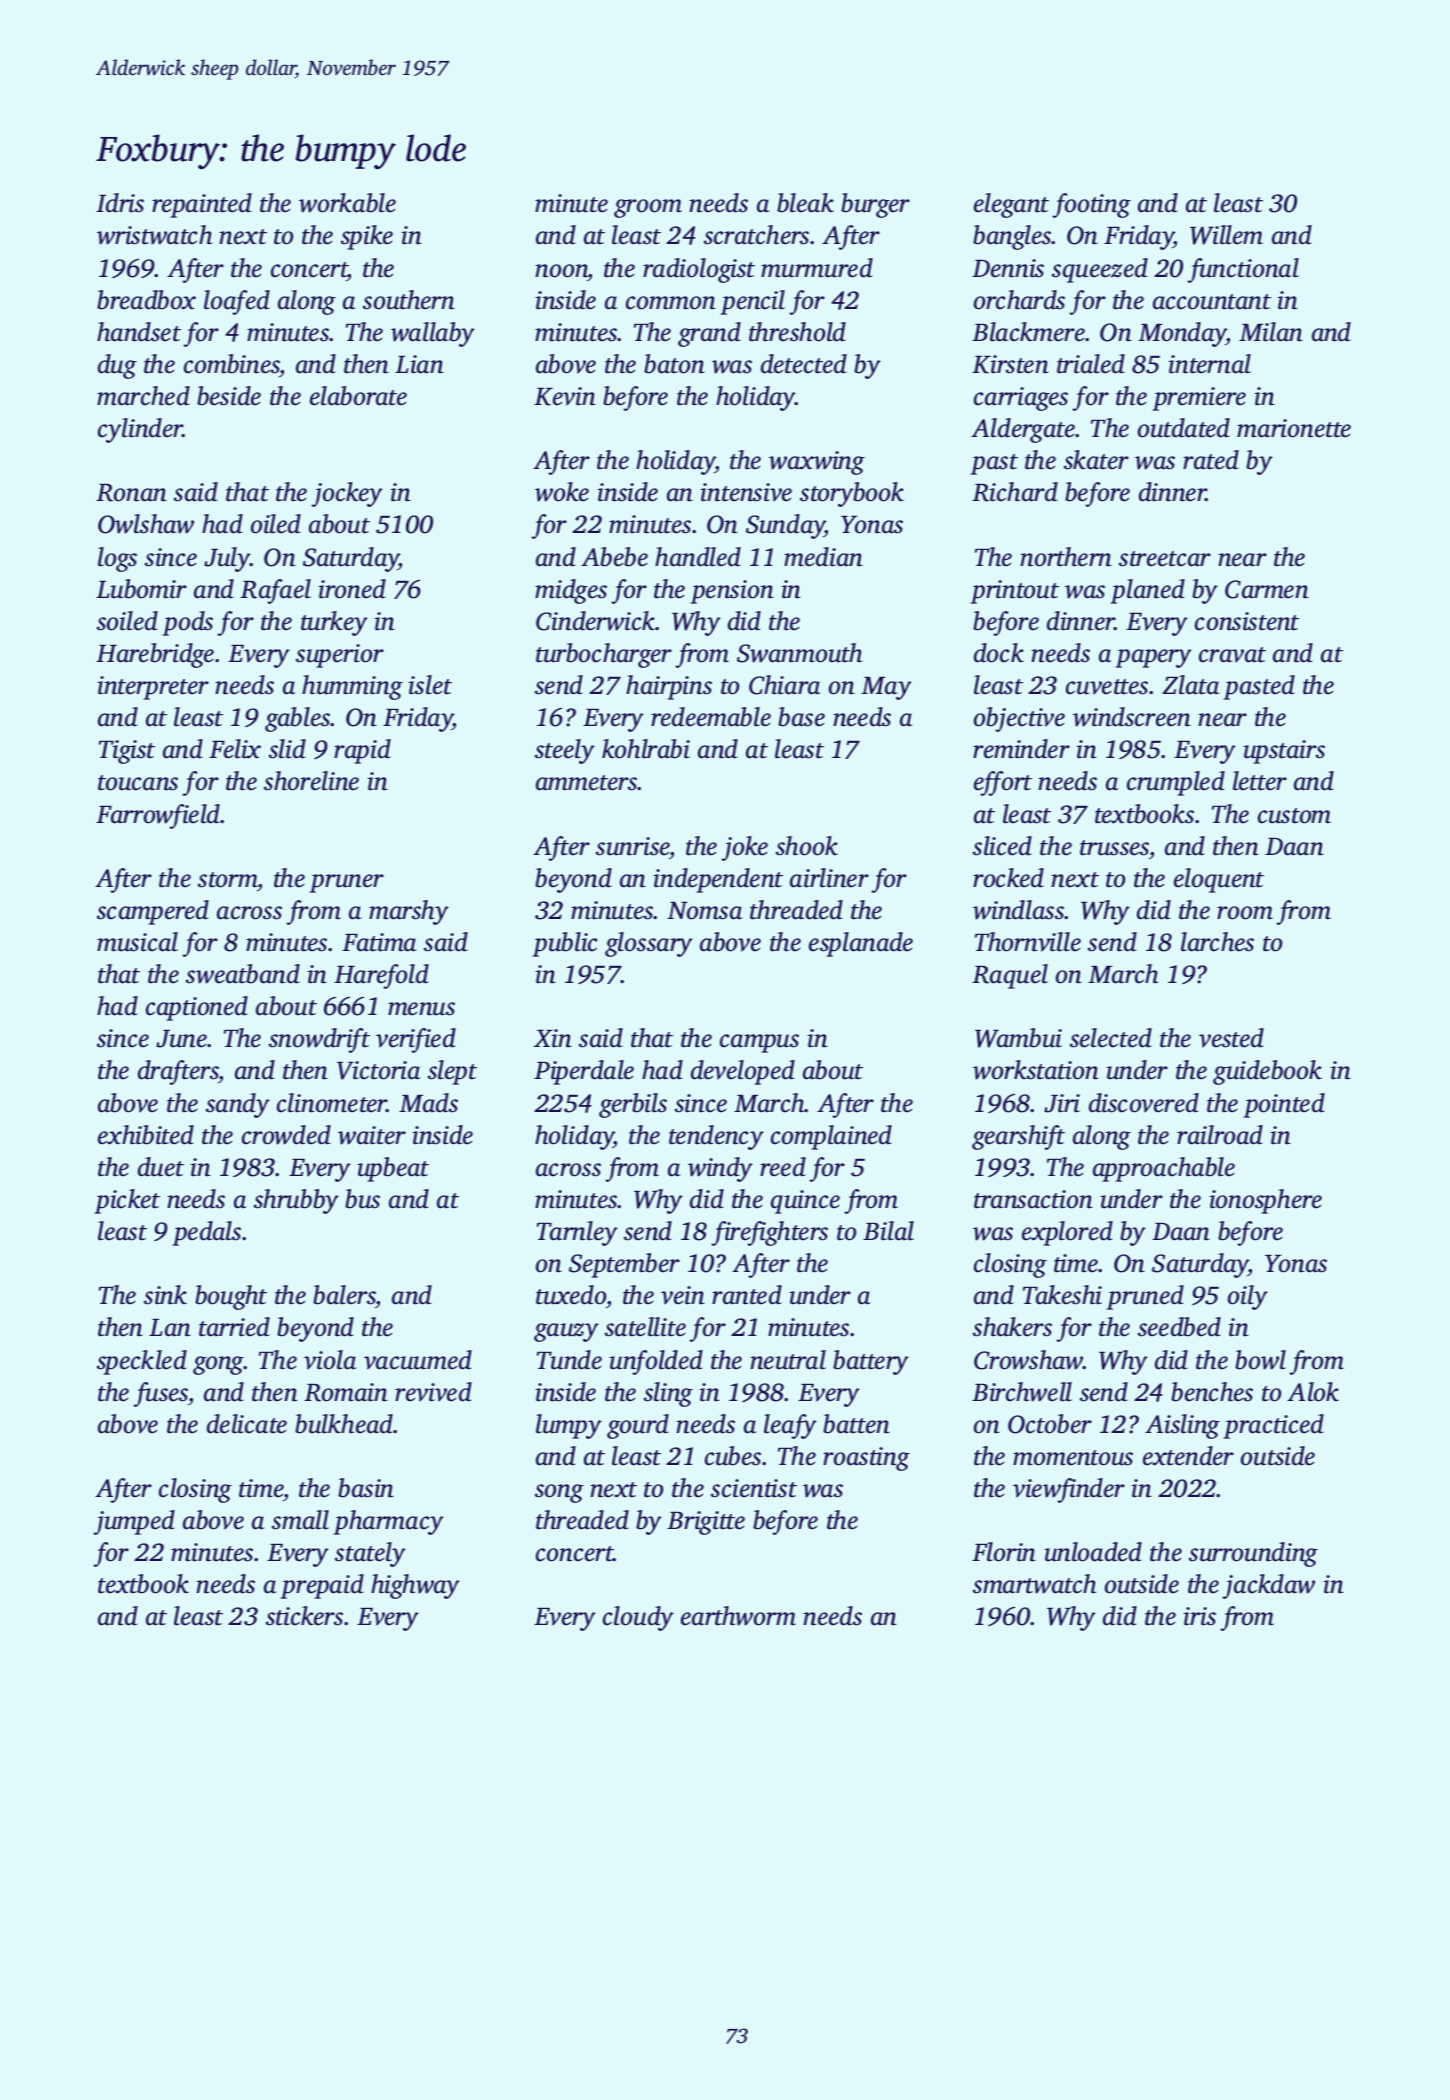 Image resolution: width=1450 pixels, height=2100 pixels. What do you see at coordinates (805, 203) in the screenshot?
I see `bleak` at bounding box center [805, 203].
